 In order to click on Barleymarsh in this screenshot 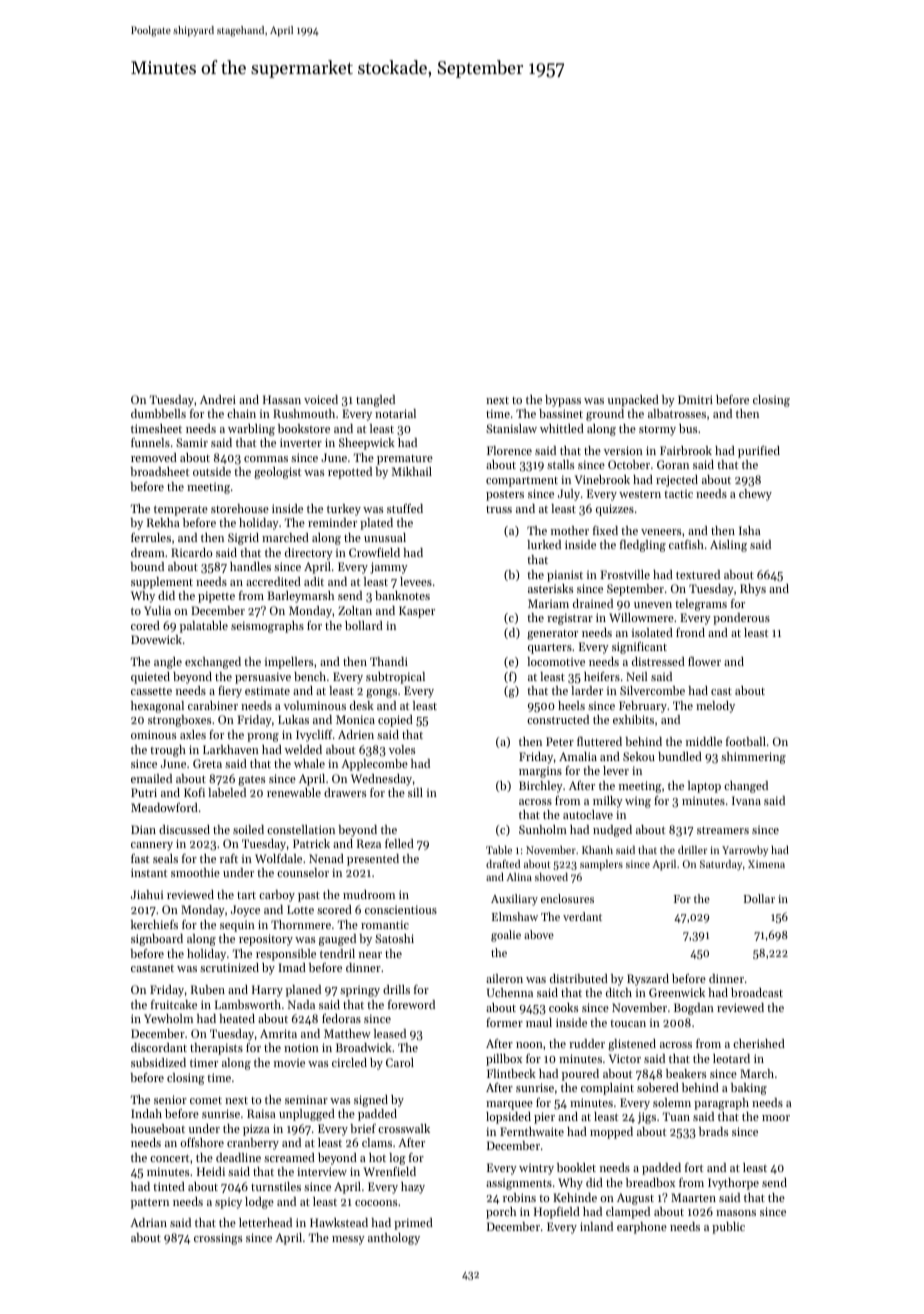, I will do `click(300, 597)`.
